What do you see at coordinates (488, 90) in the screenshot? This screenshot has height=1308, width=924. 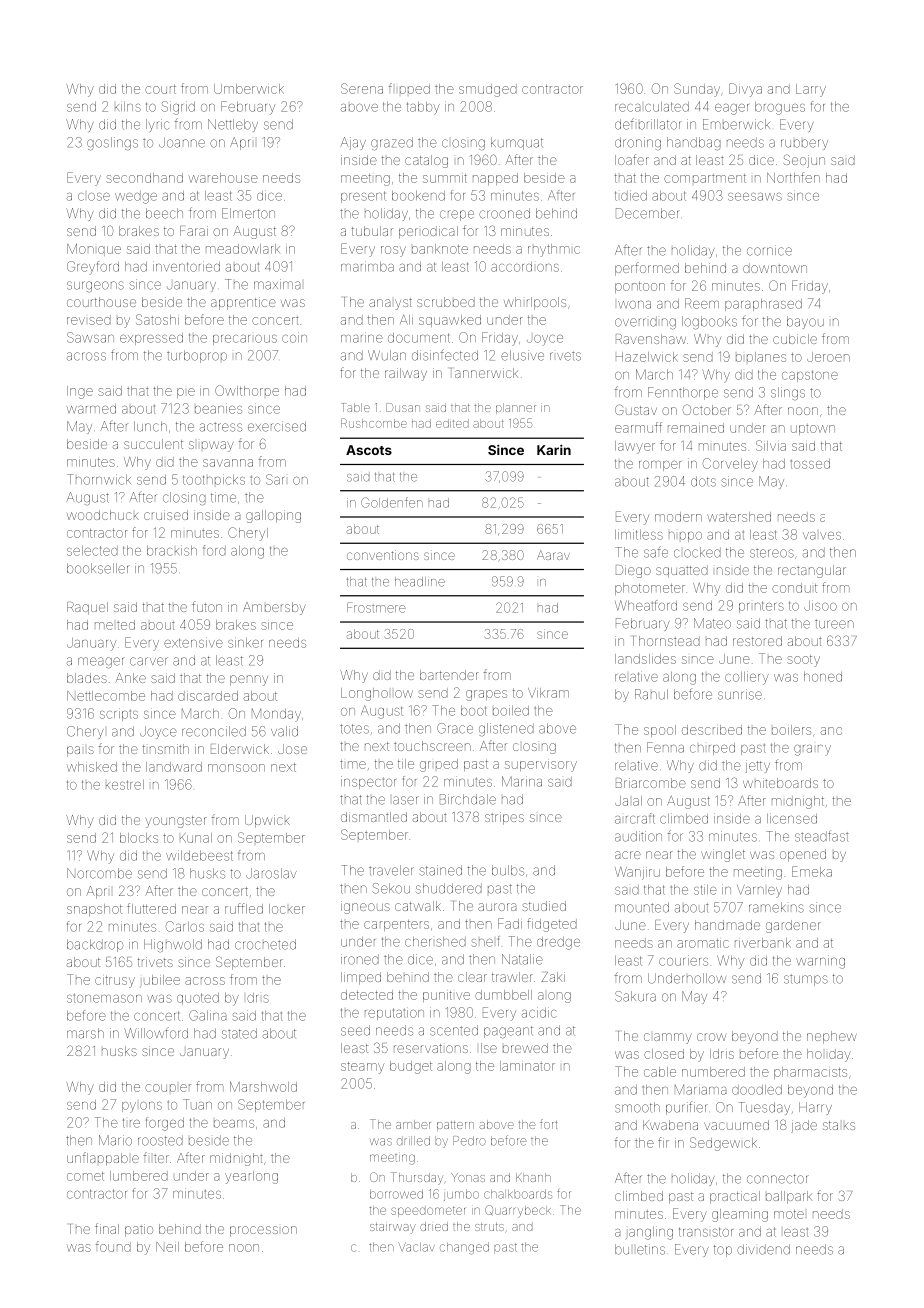 I see `smudged` at bounding box center [488, 90].
